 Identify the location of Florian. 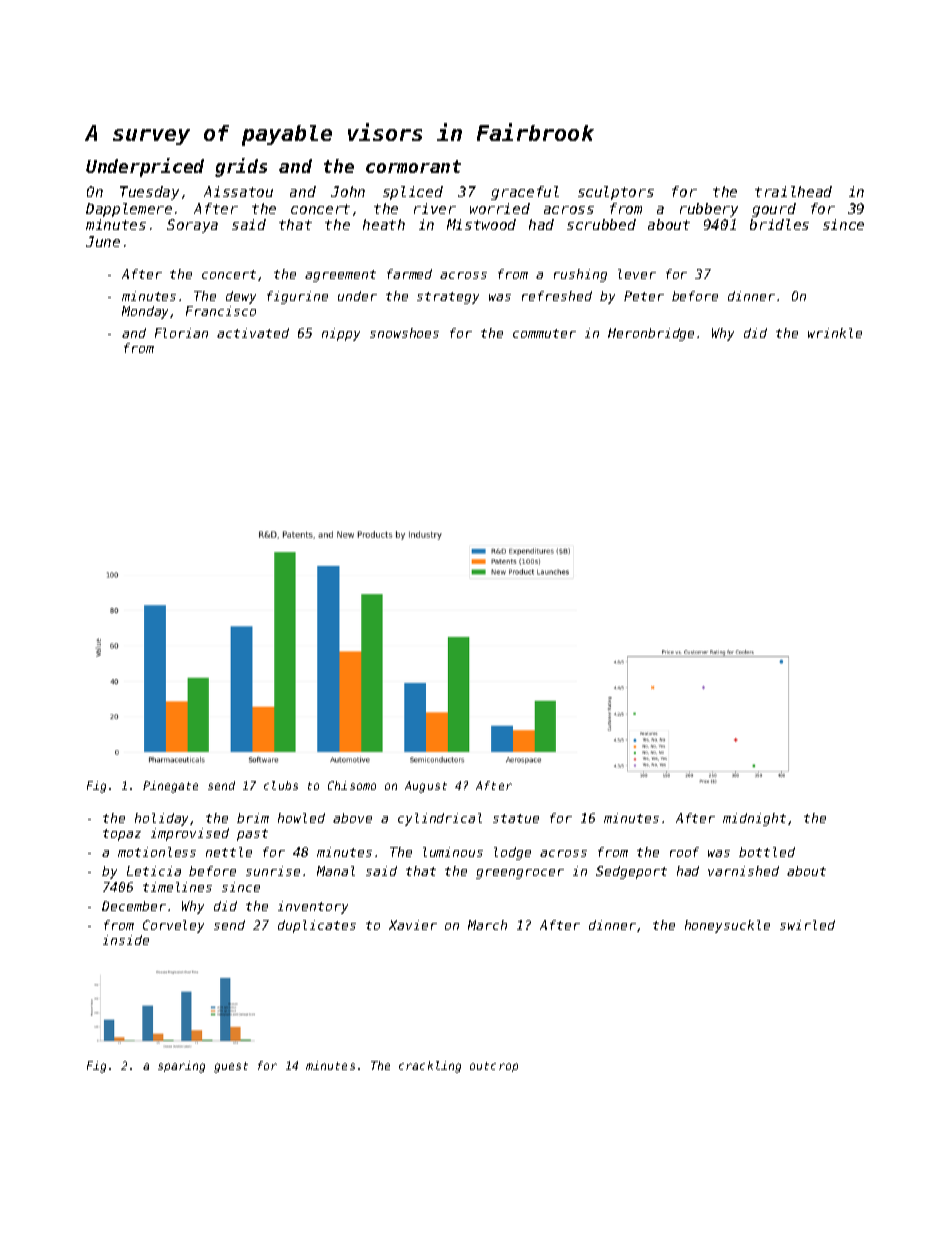
(181, 333).
